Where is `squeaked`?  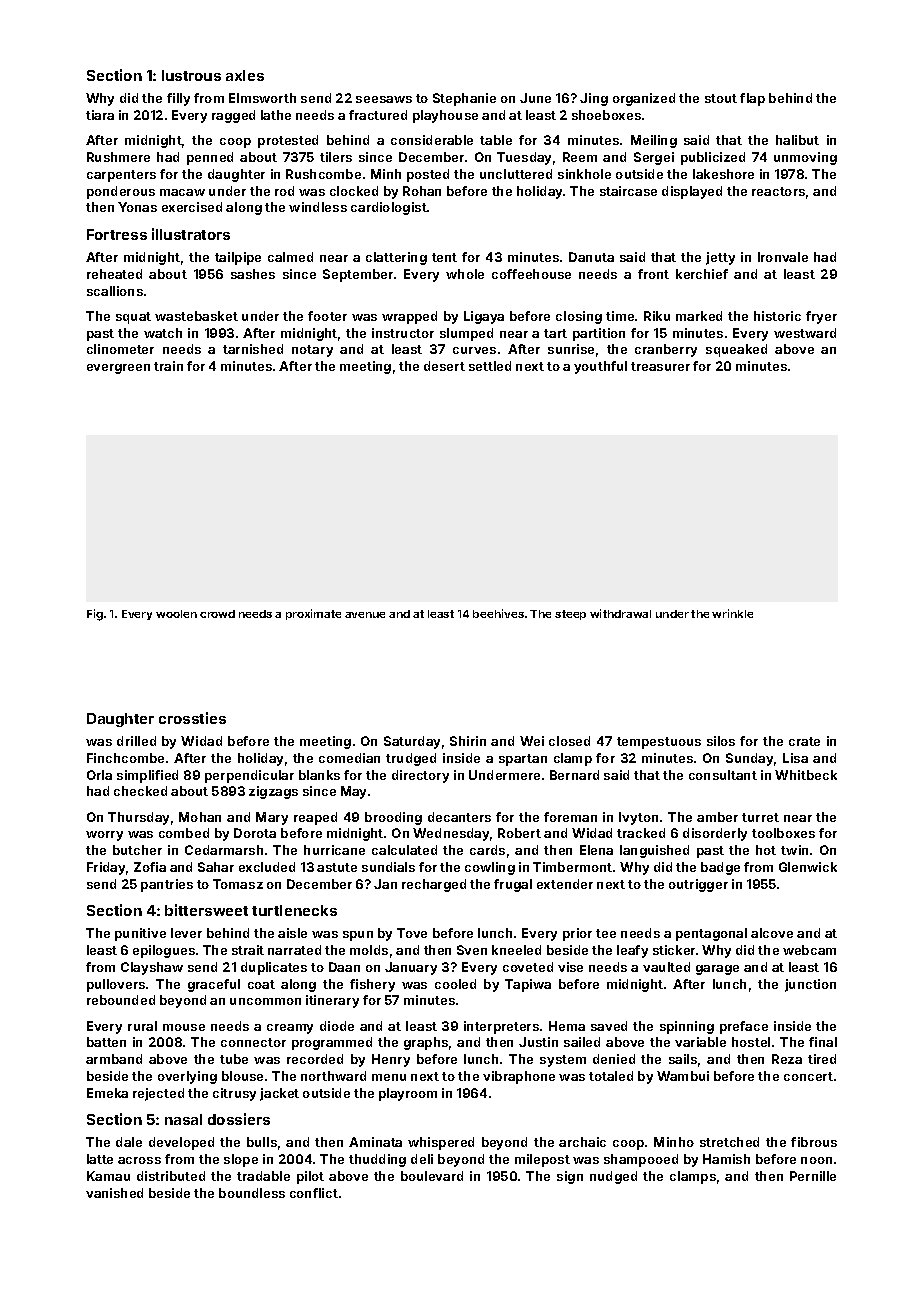
squeaked is located at coordinates (736, 350).
